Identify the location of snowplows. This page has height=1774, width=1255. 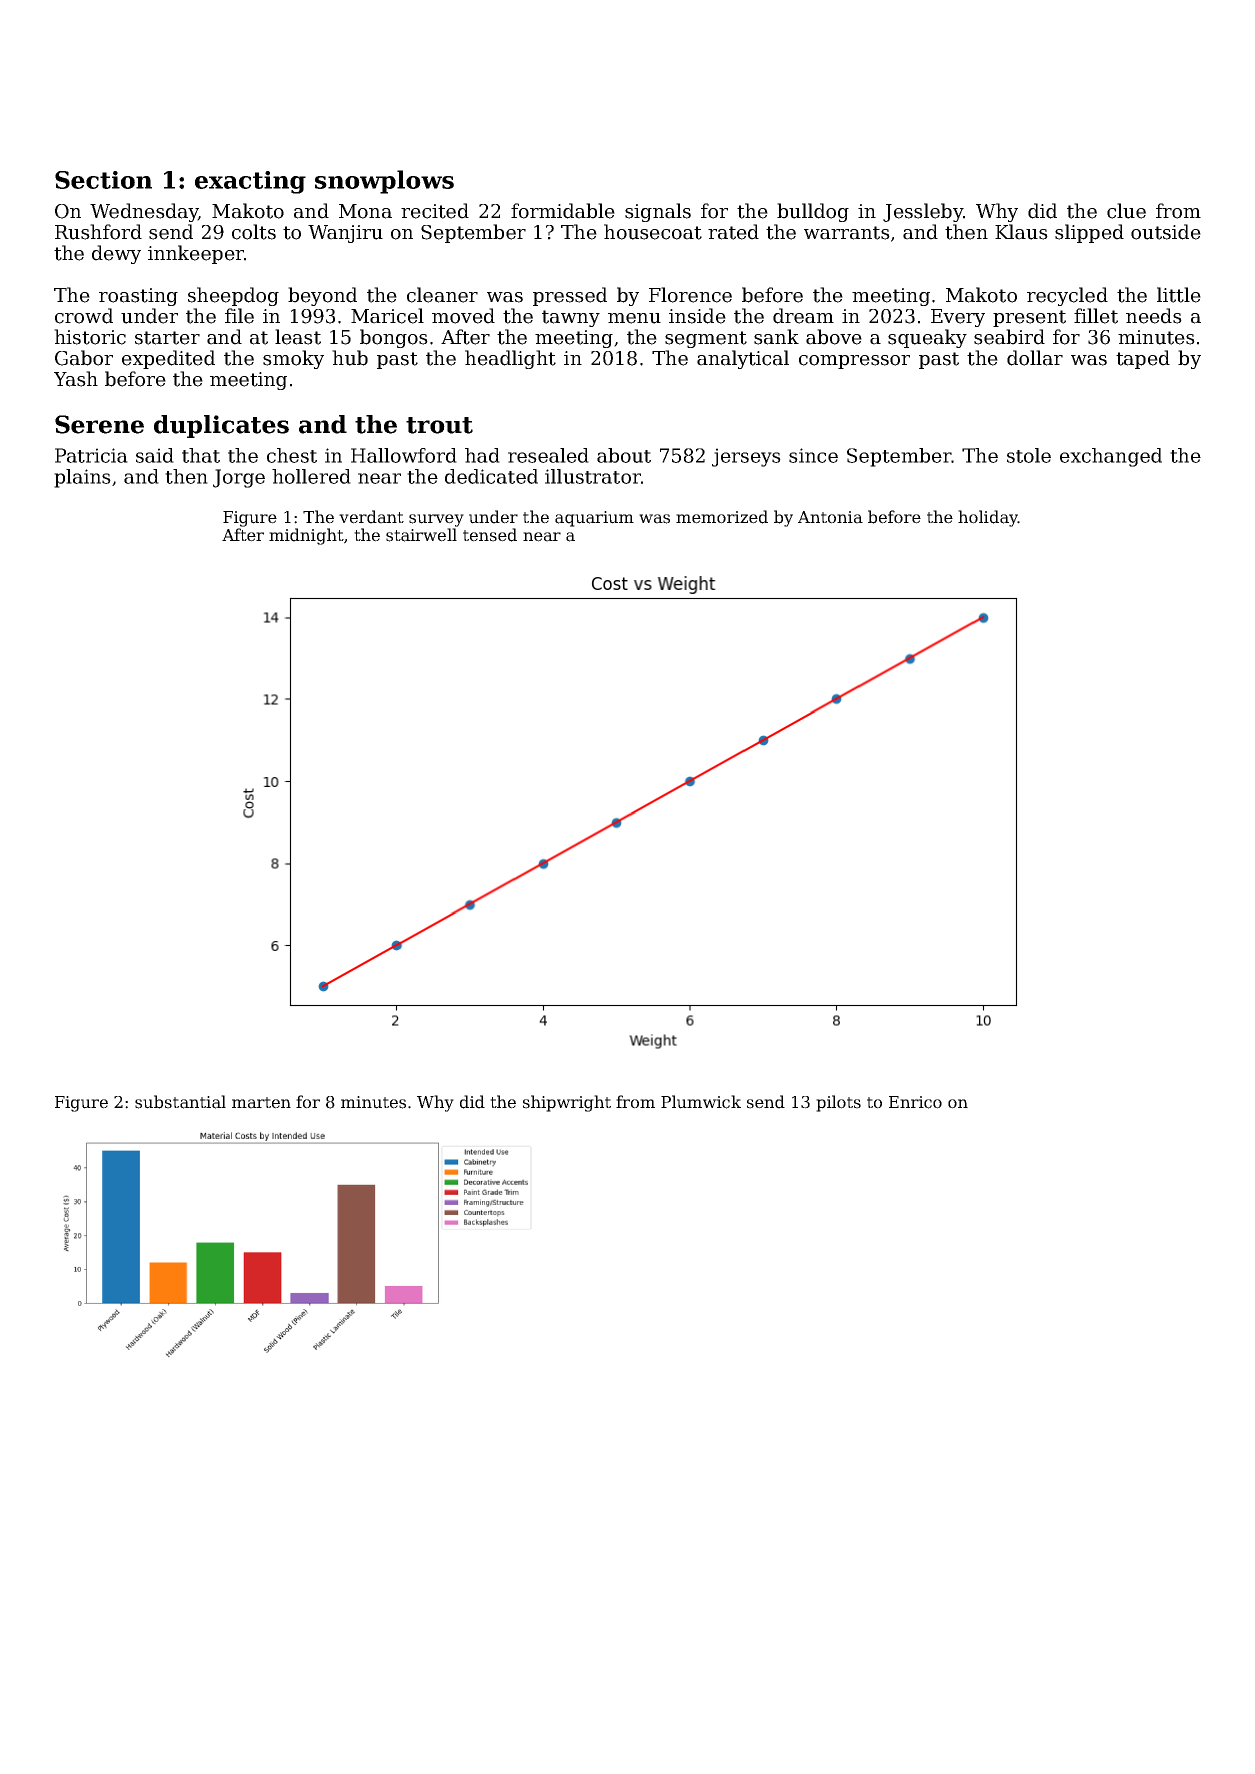
(384, 182).
